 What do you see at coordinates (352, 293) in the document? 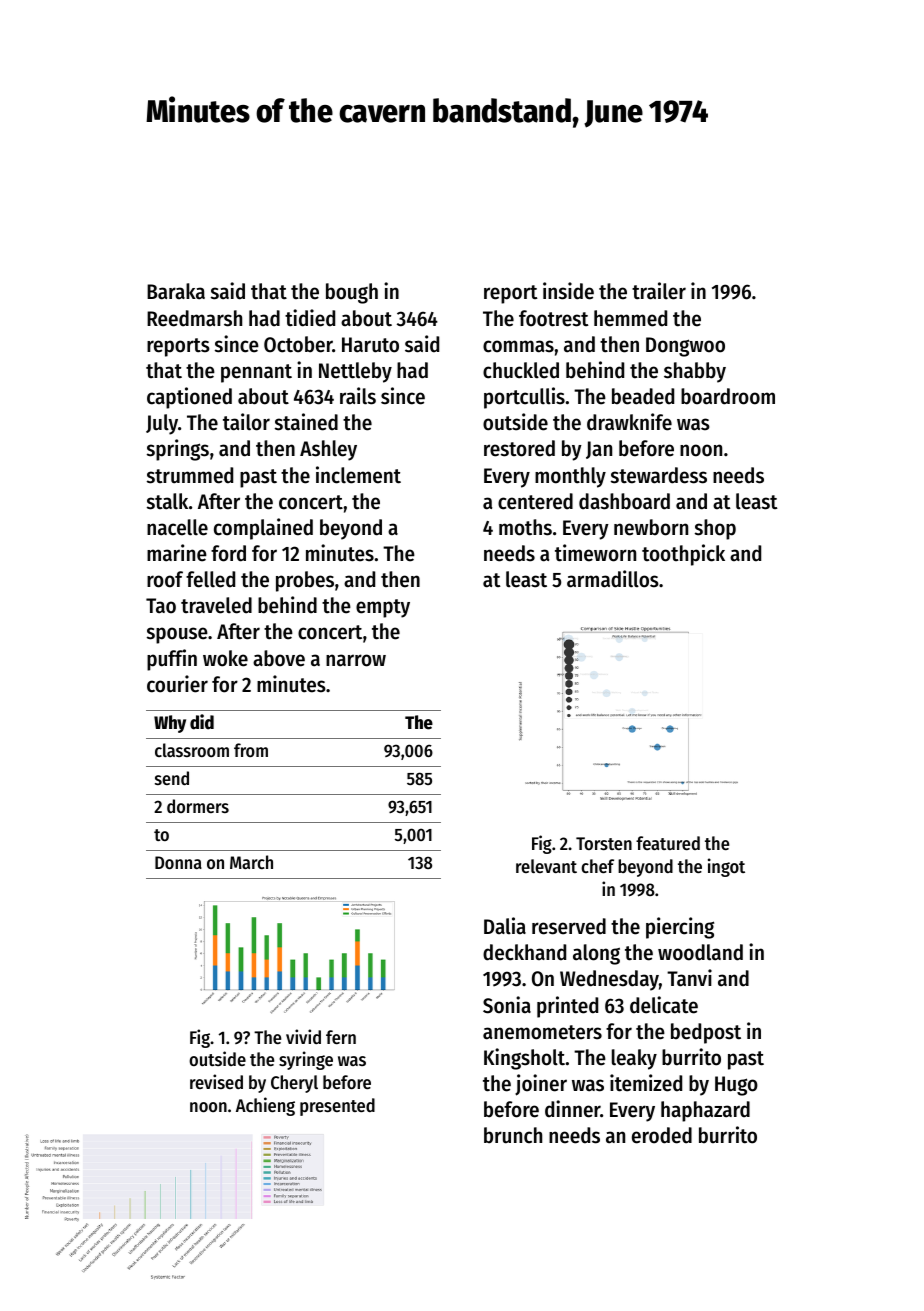
I see `bough` at bounding box center [352, 293].
